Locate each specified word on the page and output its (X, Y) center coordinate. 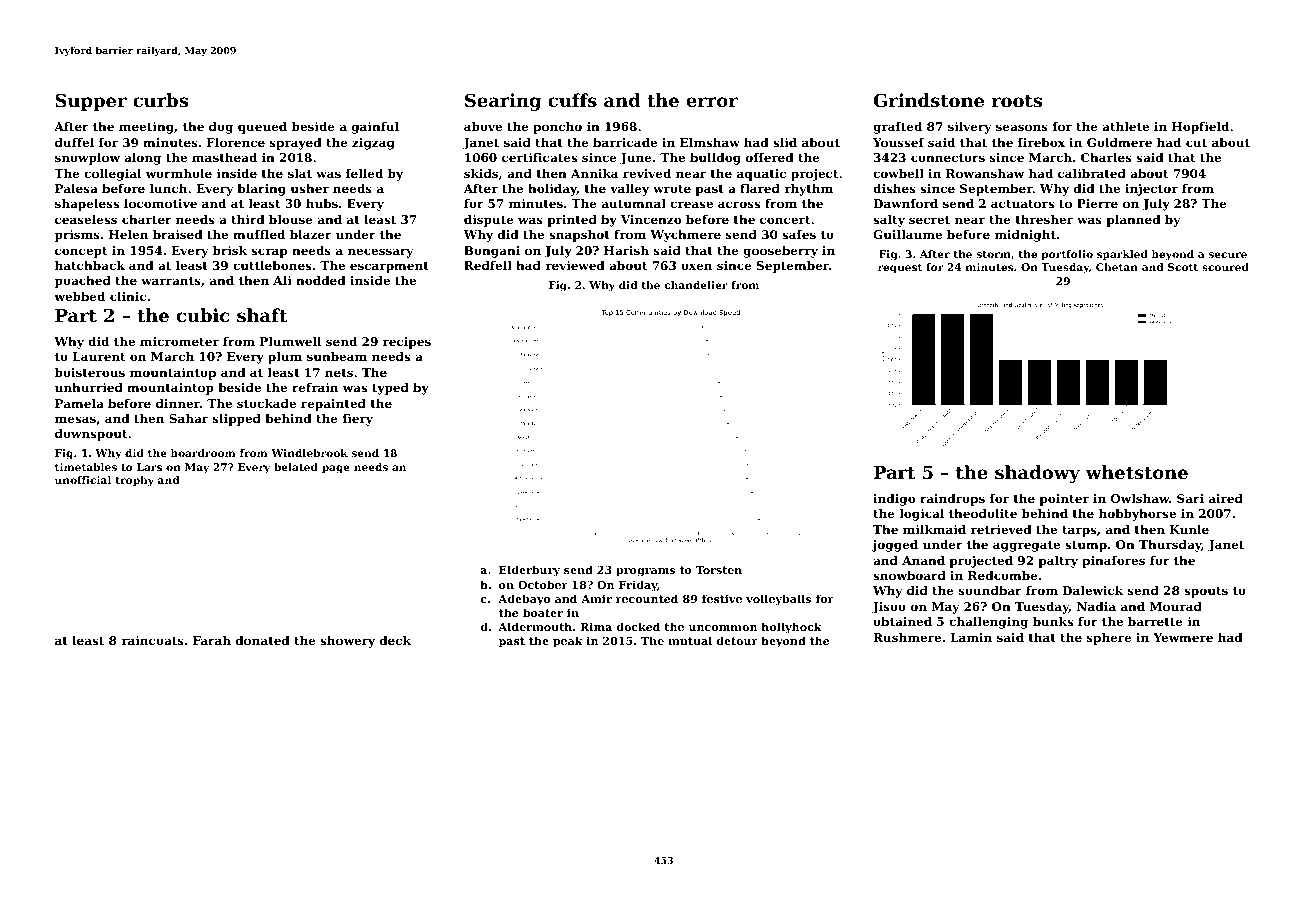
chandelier (696, 285)
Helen (128, 234)
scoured (1225, 267)
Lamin (971, 637)
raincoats (153, 640)
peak (568, 642)
